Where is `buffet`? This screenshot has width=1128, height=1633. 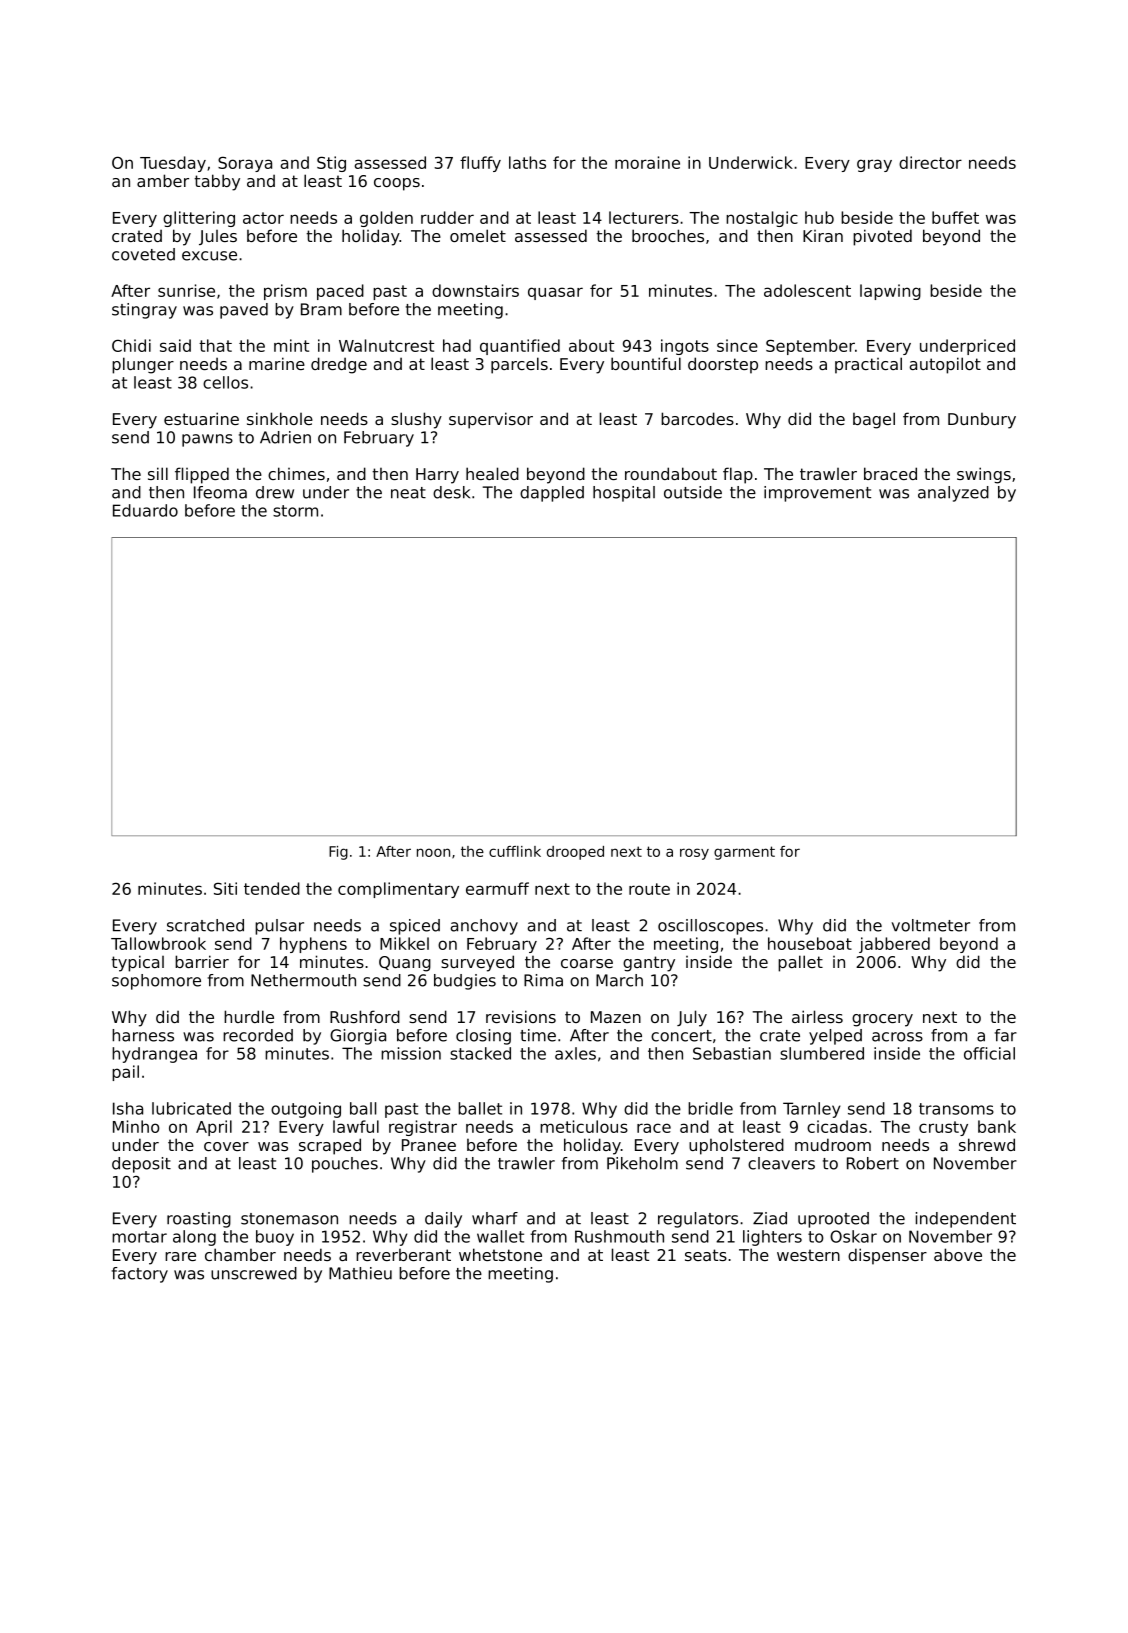 buffet is located at coordinates (955, 217).
